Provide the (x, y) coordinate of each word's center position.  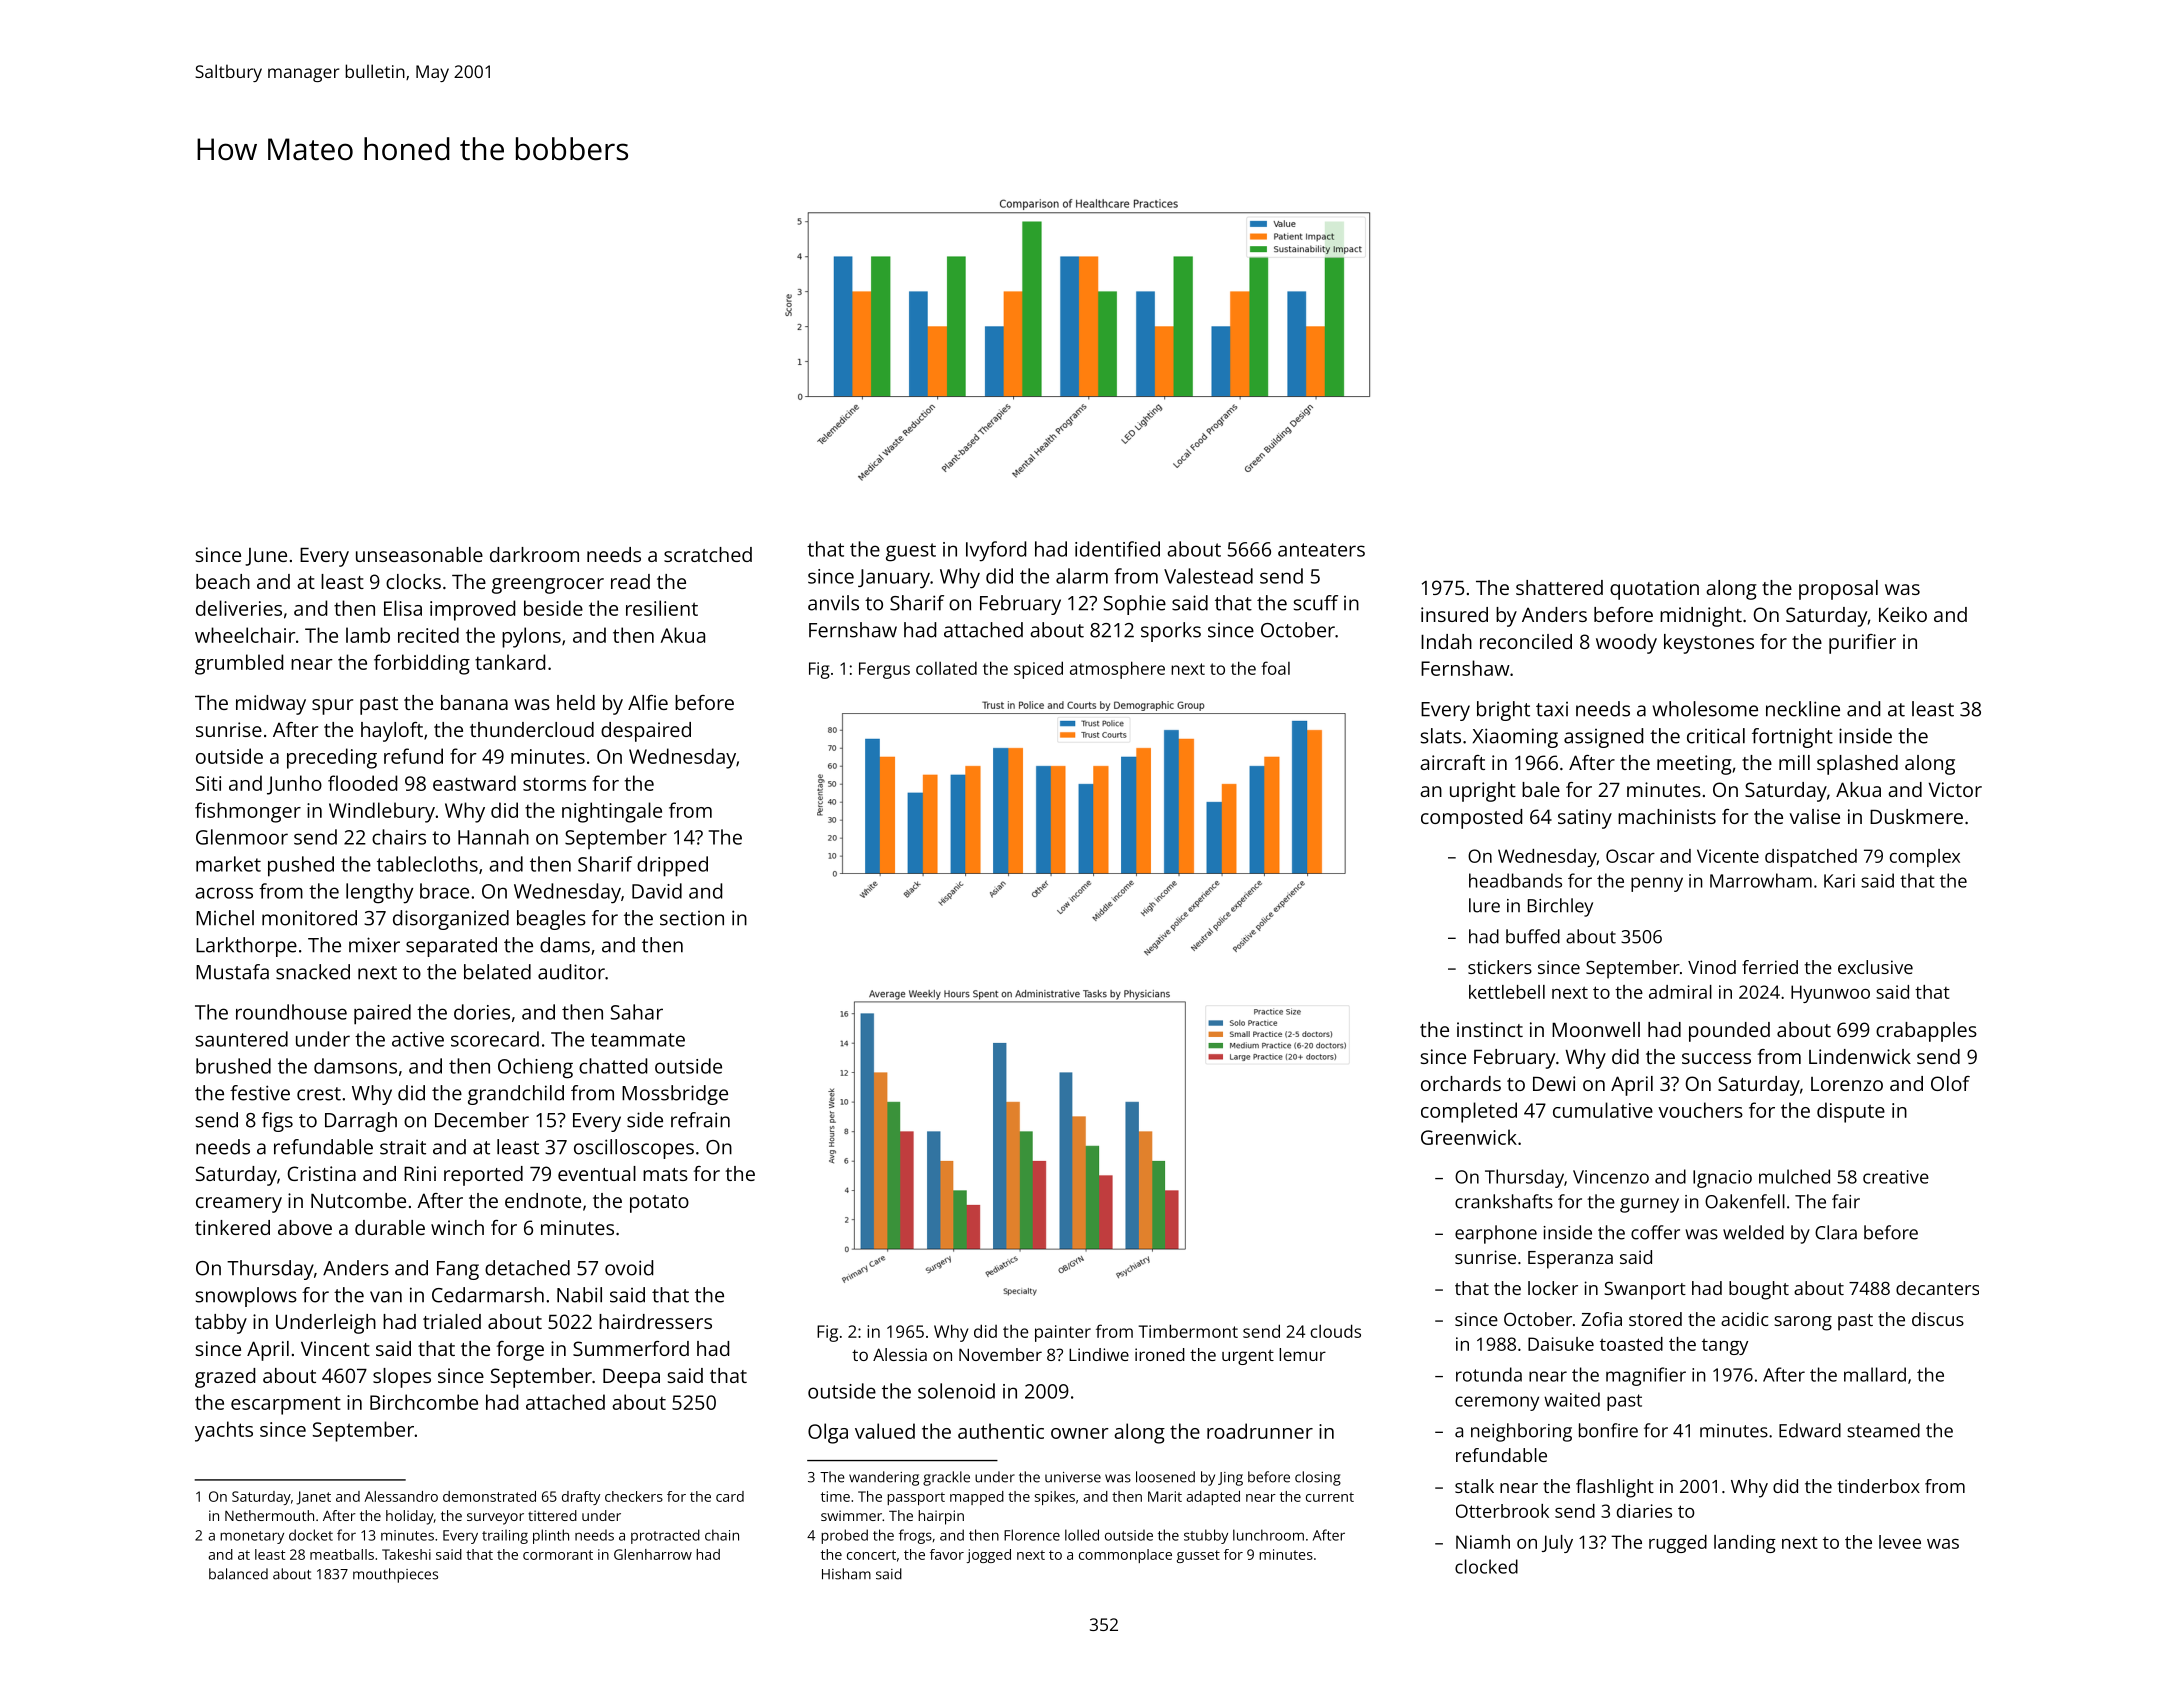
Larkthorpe (246, 947)
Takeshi (406, 1554)
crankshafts (1504, 1201)
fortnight (1792, 738)
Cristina (322, 1173)
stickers (1500, 967)
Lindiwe (1099, 1354)
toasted (1631, 1344)
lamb (368, 635)
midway (271, 705)
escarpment (286, 1405)
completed (1469, 1112)
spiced (1038, 670)
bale (1541, 789)
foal (1275, 668)
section (692, 918)
